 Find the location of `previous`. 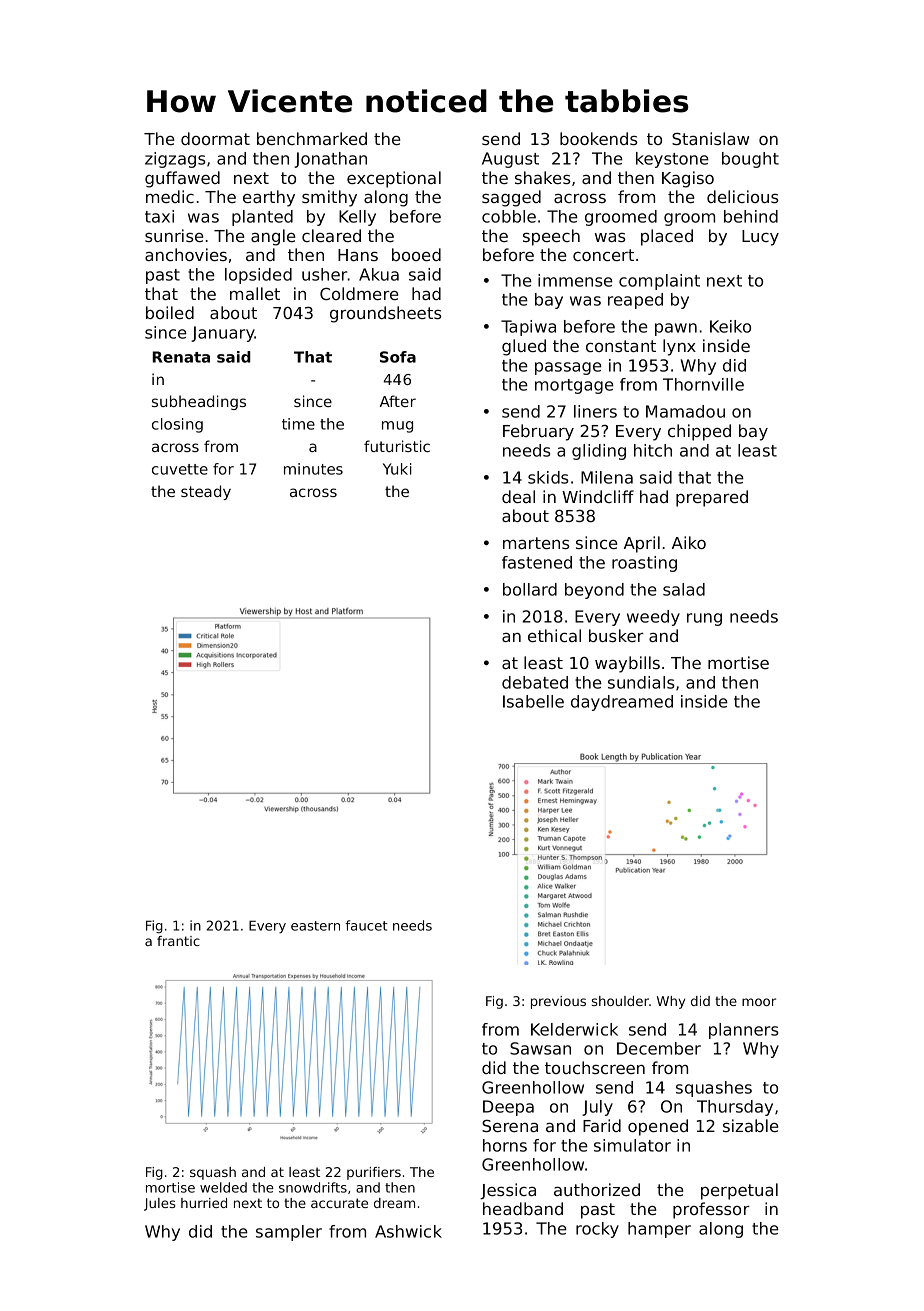

previous is located at coordinates (558, 1002).
